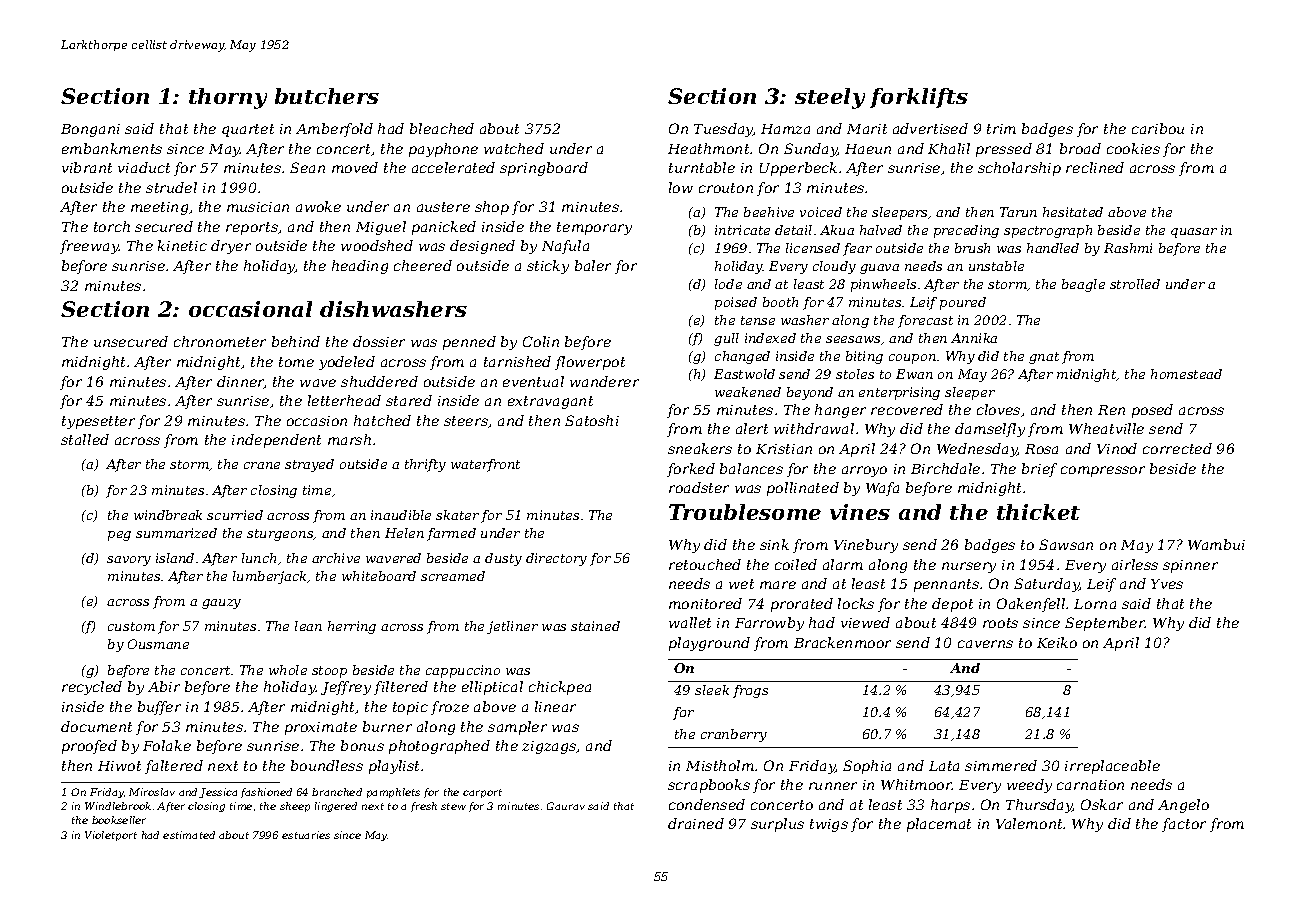 The height and width of the image is (924, 1308). What do you see at coordinates (152, 792) in the image?
I see `Miroslav` at bounding box center [152, 792].
